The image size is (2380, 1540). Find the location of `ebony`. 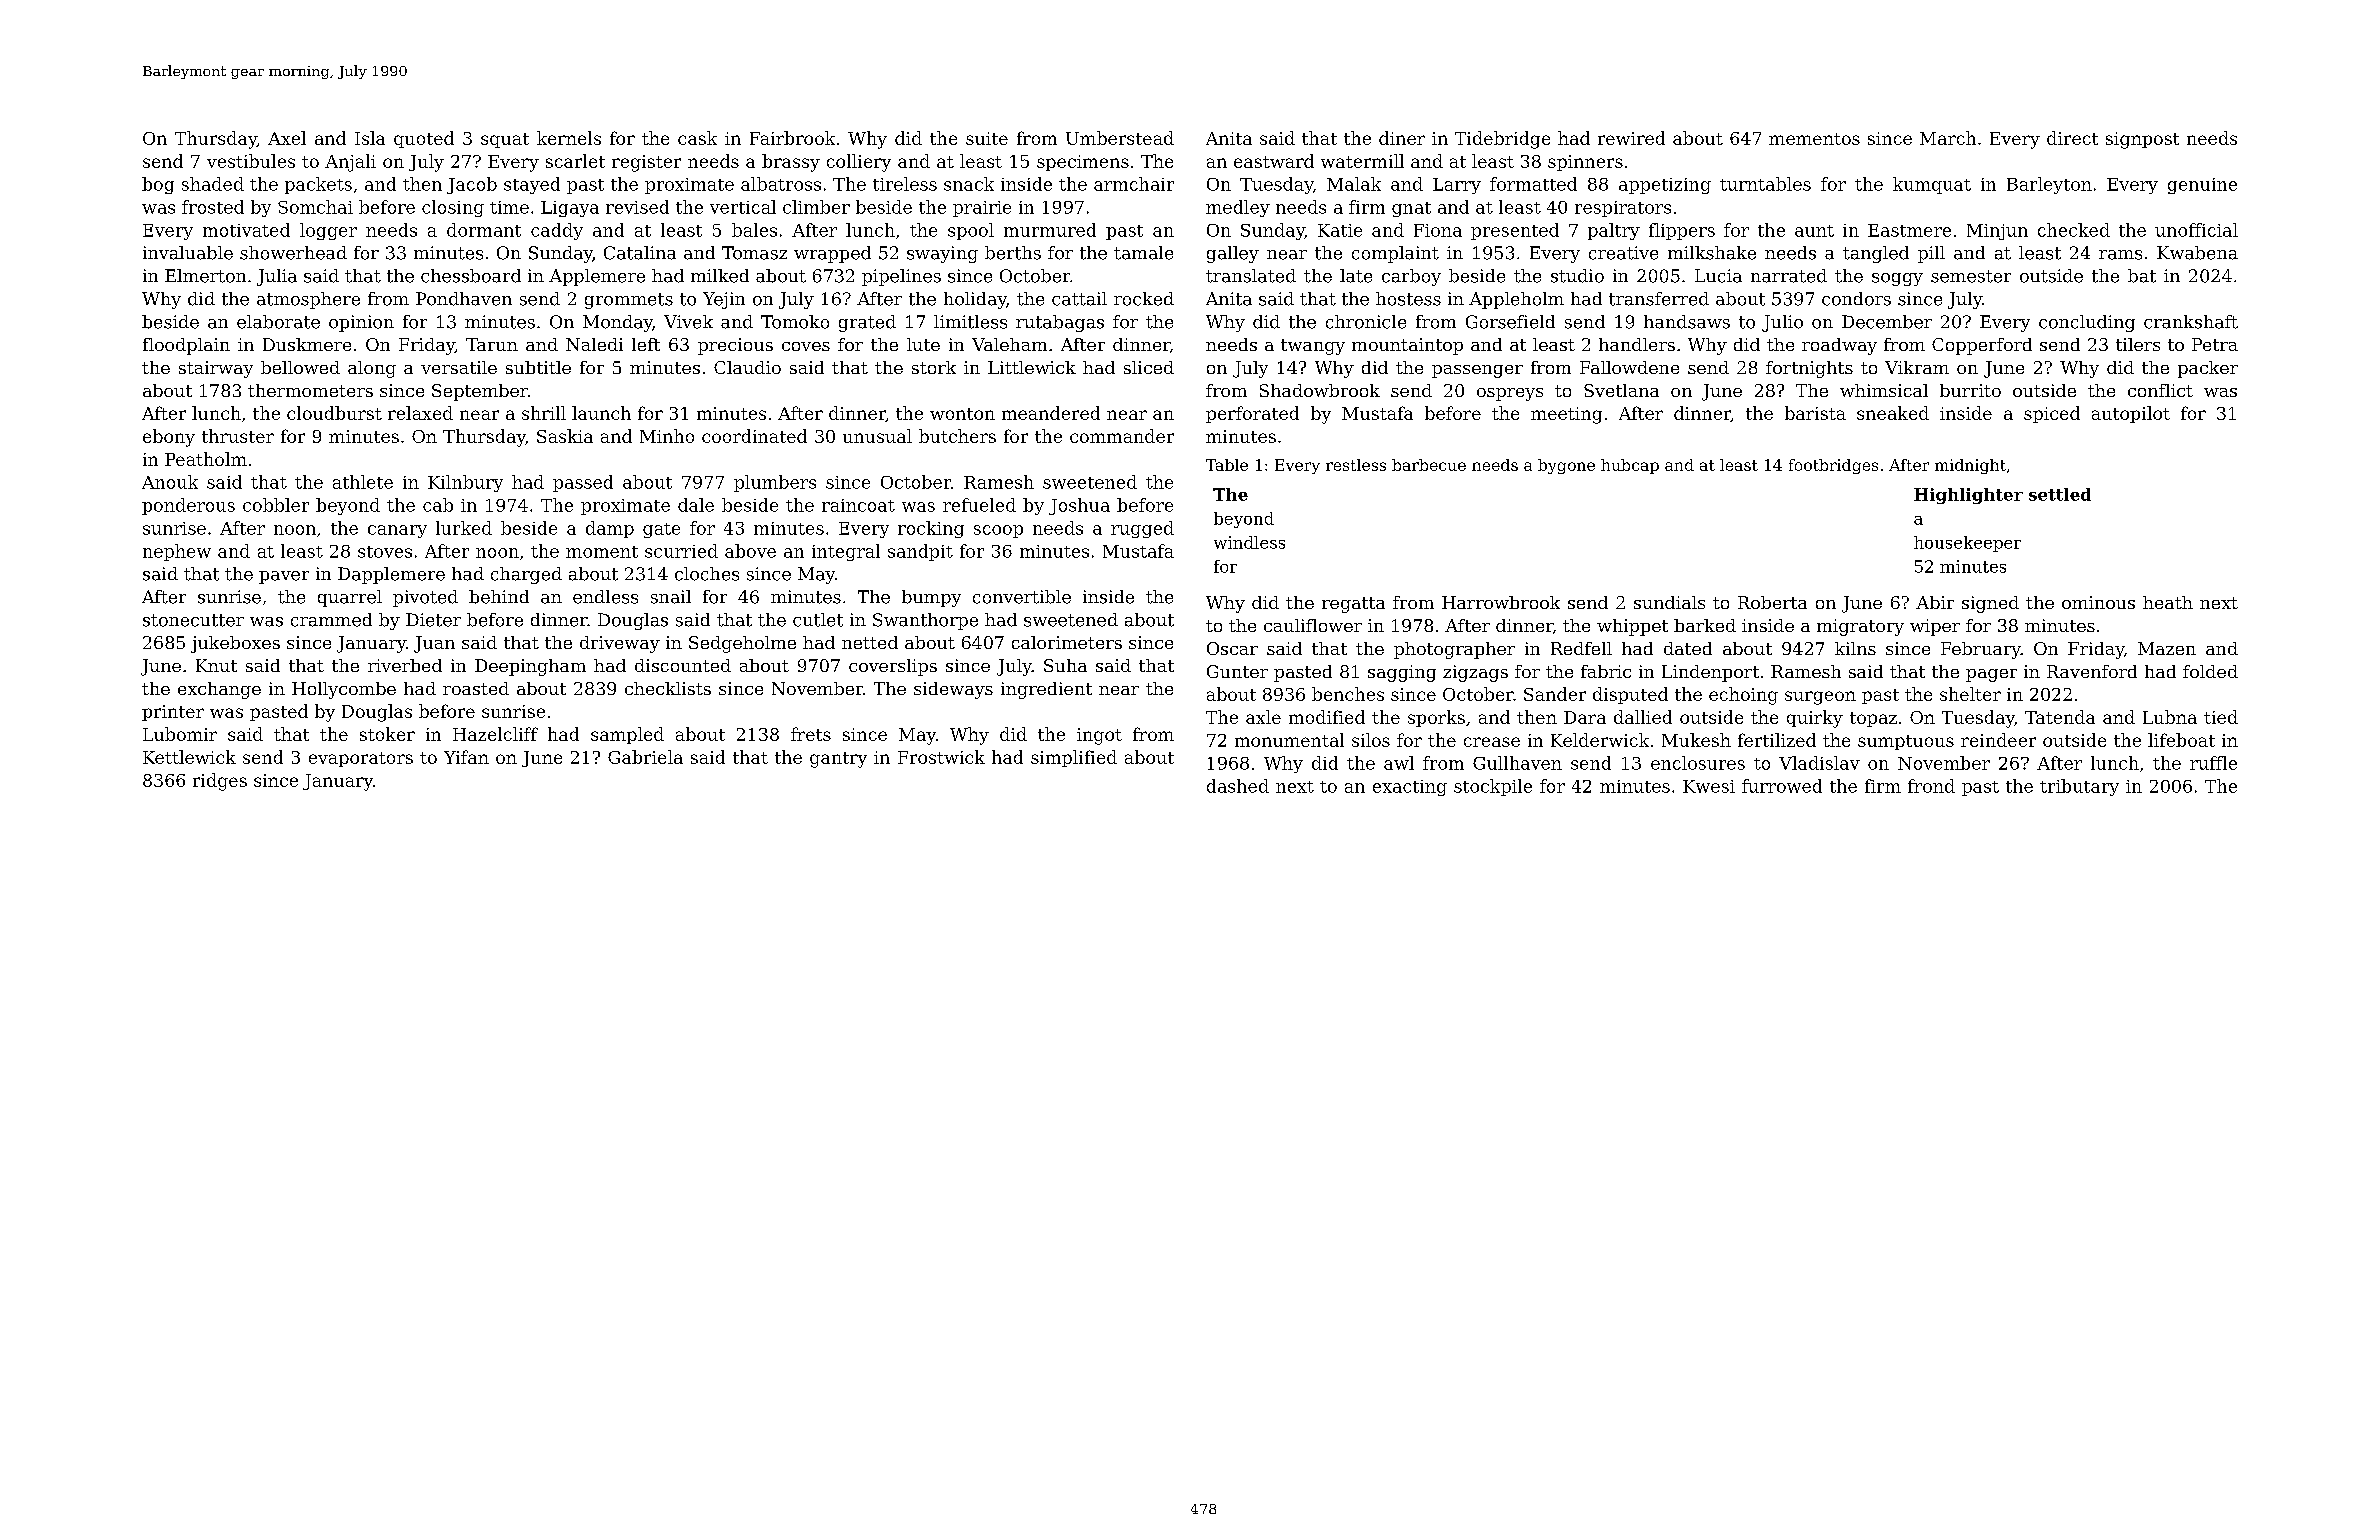

ebony is located at coordinates (169, 438).
